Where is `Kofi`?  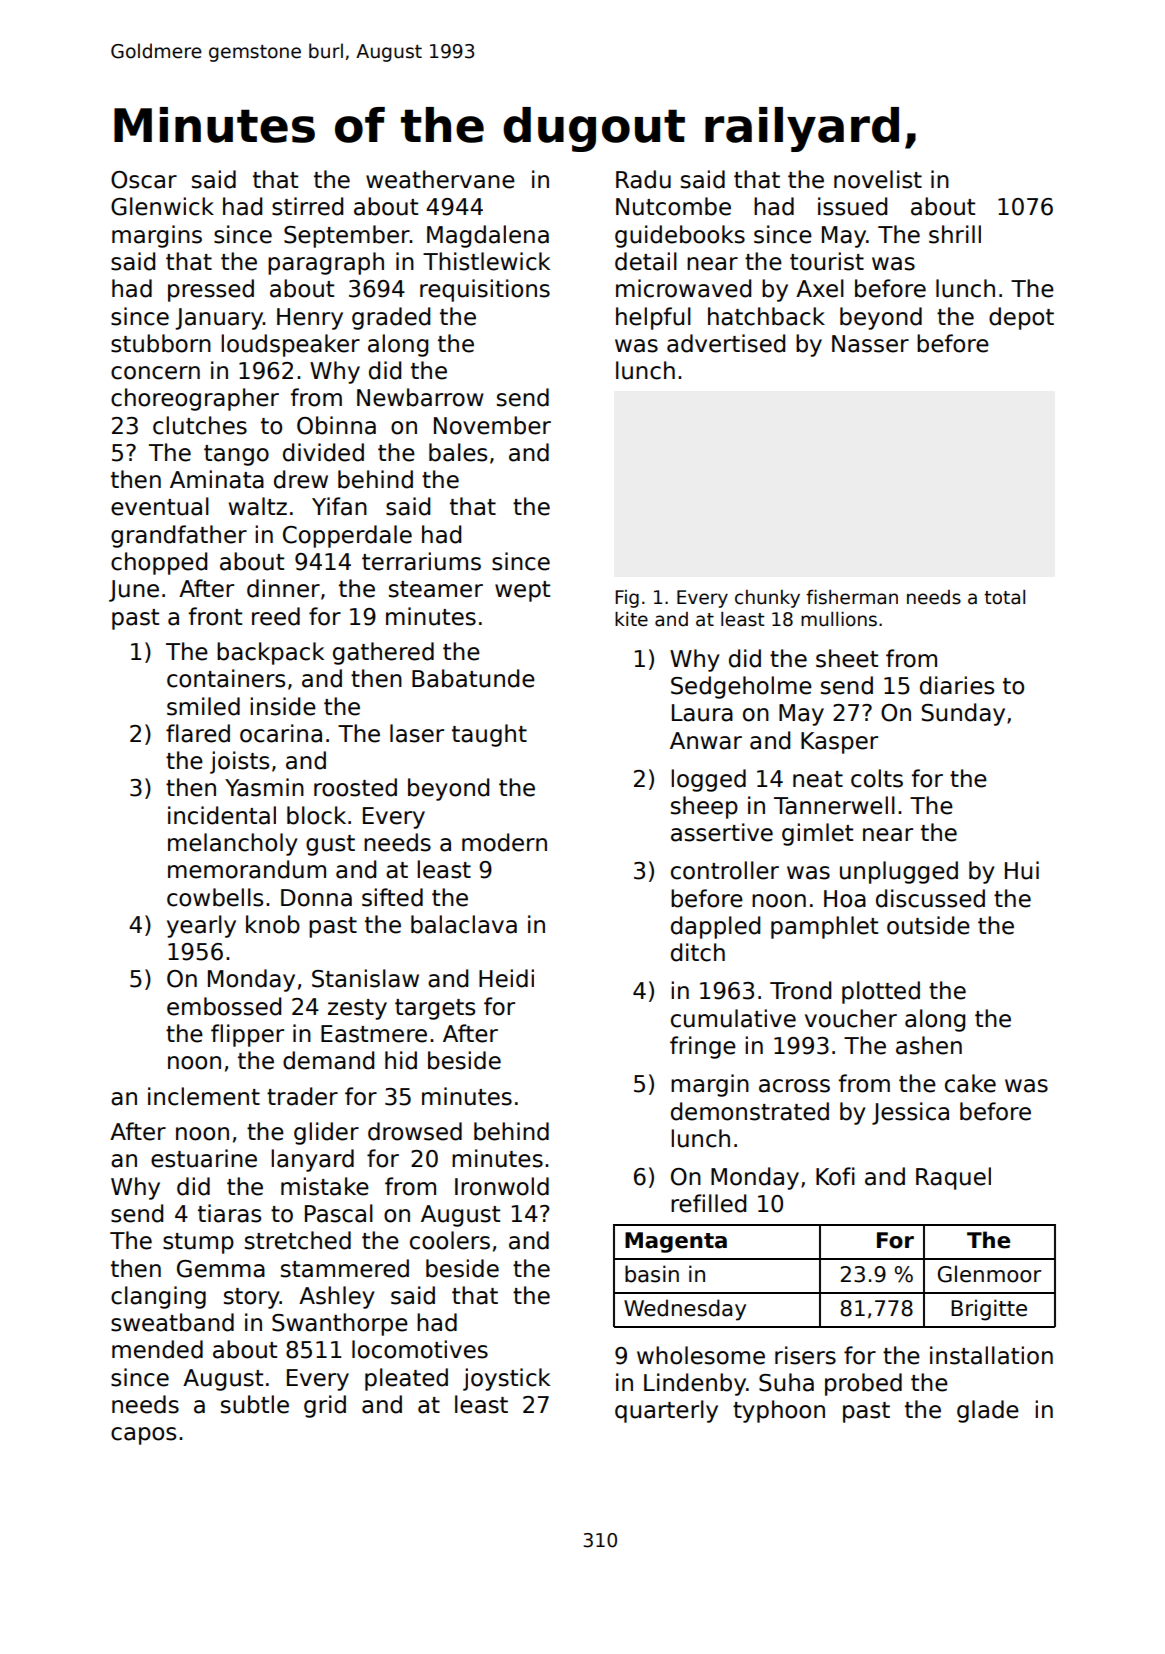 Kofi is located at coordinates (835, 1176).
